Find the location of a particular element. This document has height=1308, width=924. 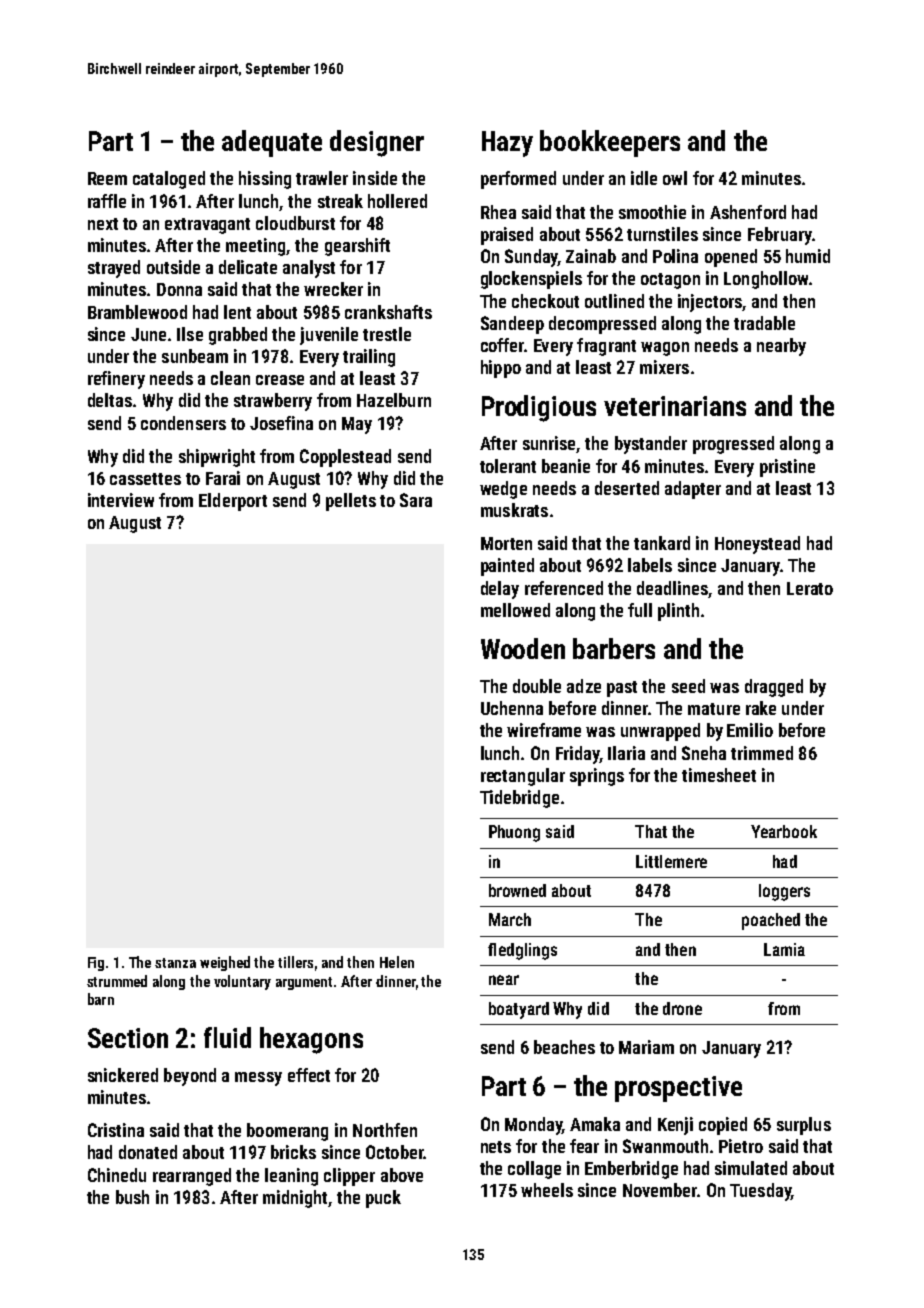

Longhollow is located at coordinates (766, 280).
